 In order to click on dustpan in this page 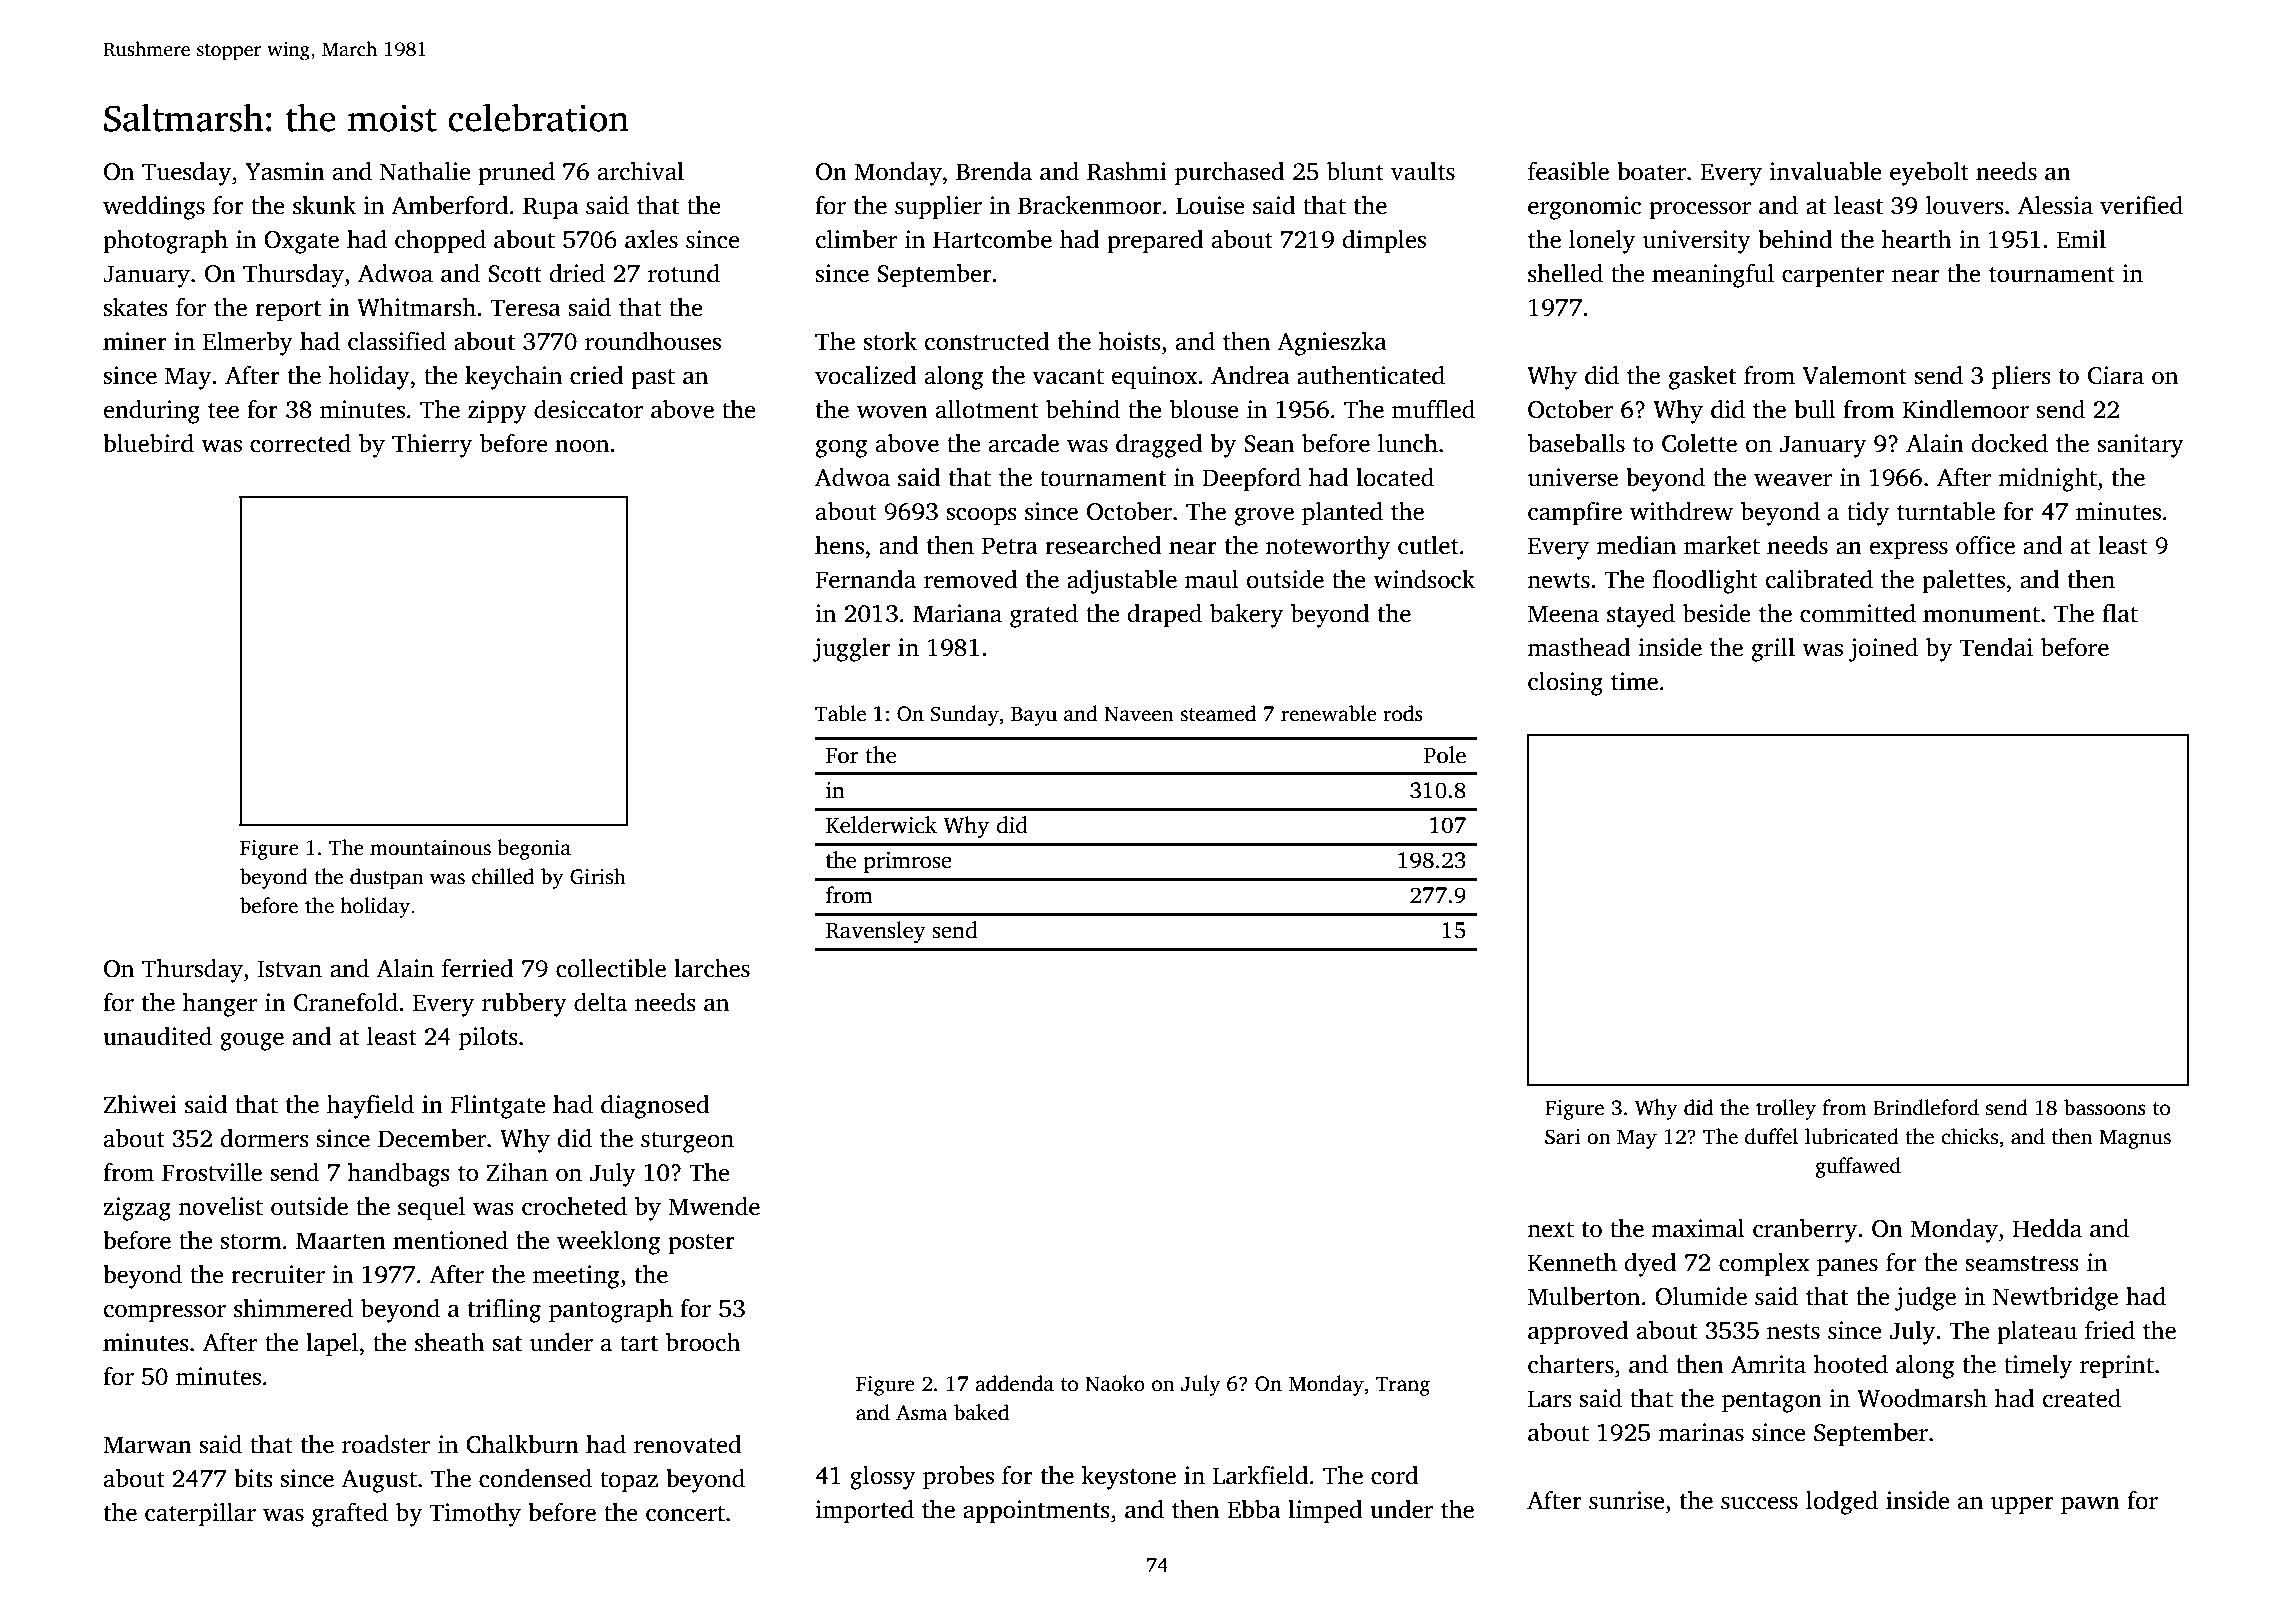, I will do `click(387, 878)`.
